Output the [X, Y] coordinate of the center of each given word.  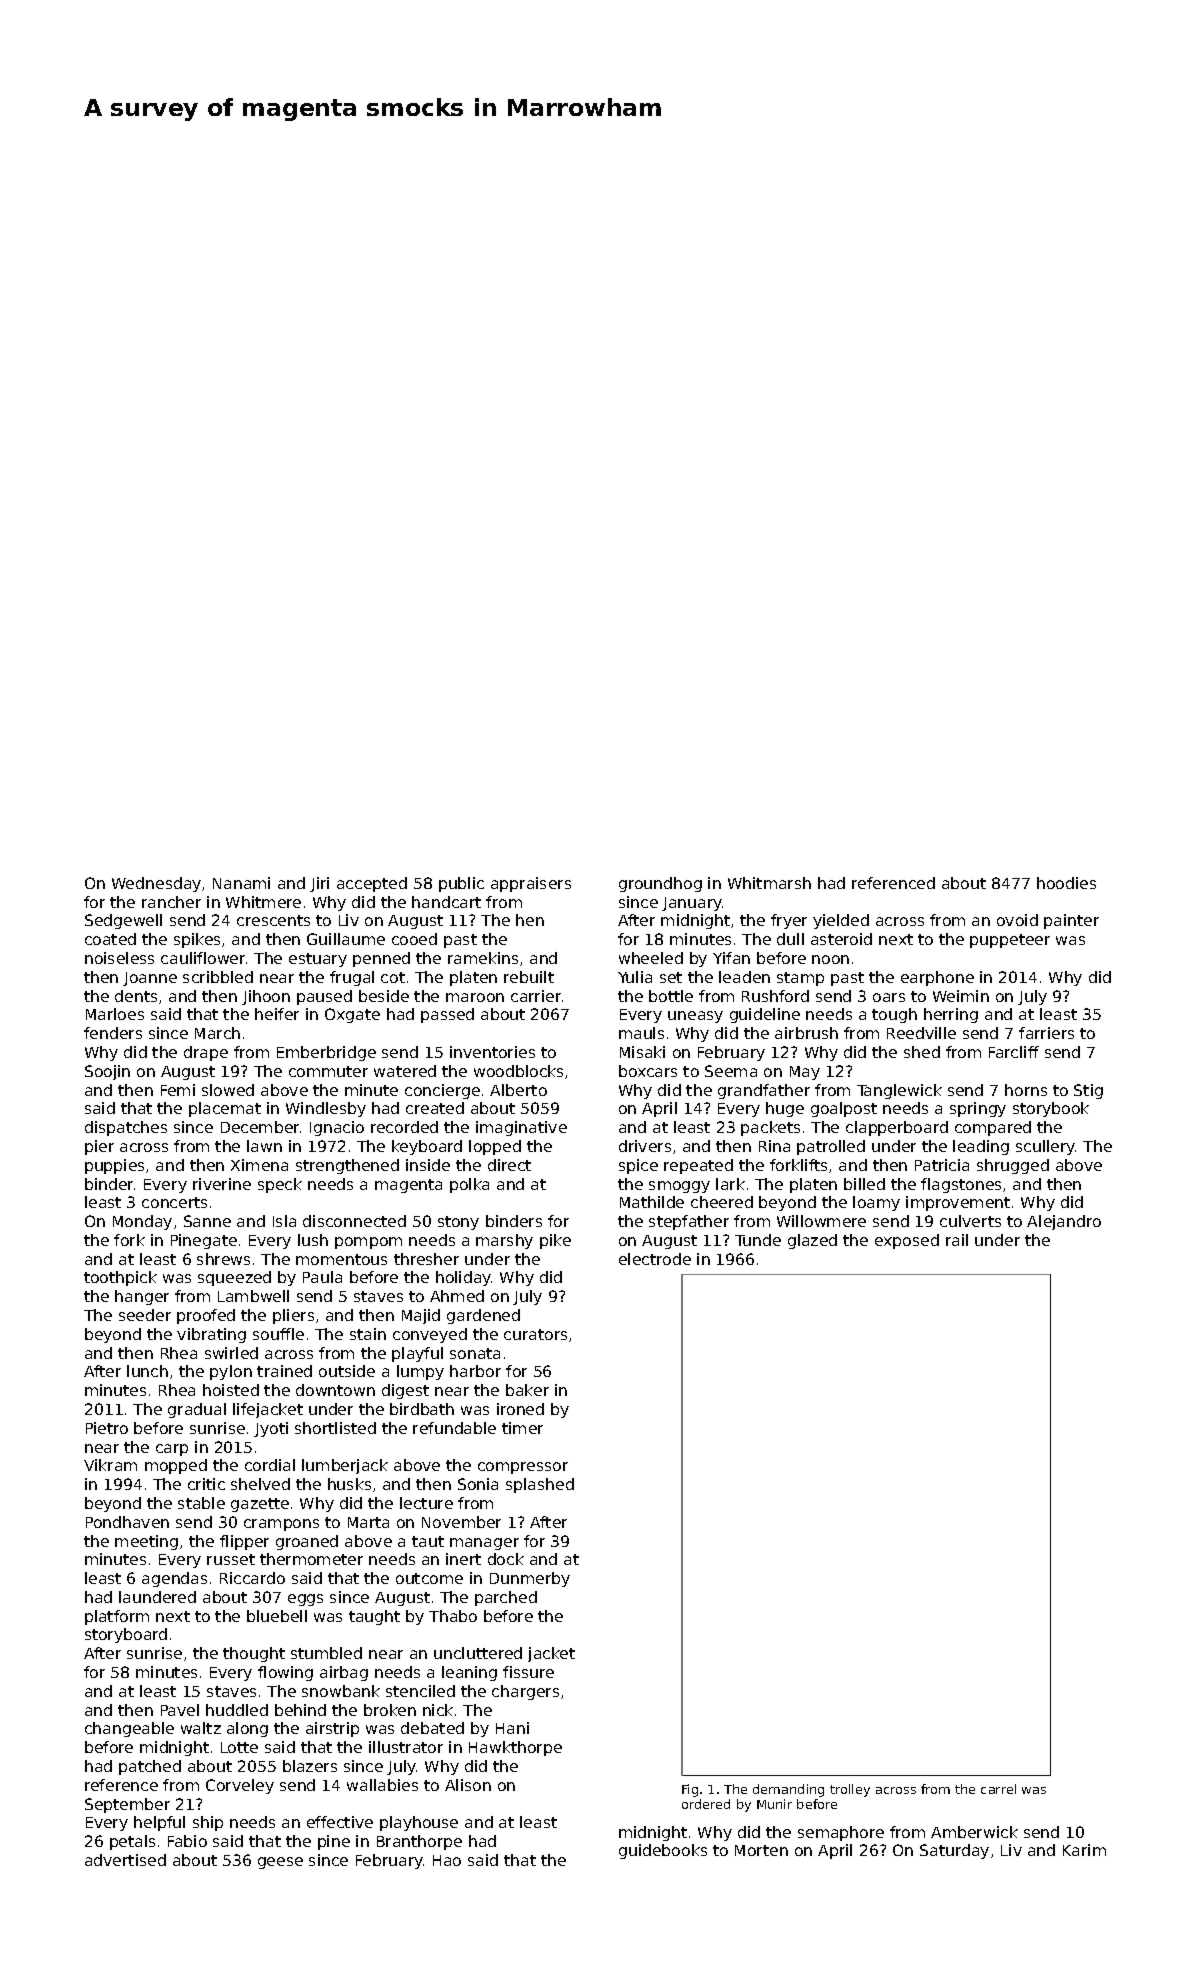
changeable [129, 1729]
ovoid [1017, 920]
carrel [998, 1789]
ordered [706, 1804]
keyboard [427, 1147]
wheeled [651, 958]
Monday [142, 1222]
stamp [800, 979]
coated [110, 939]
